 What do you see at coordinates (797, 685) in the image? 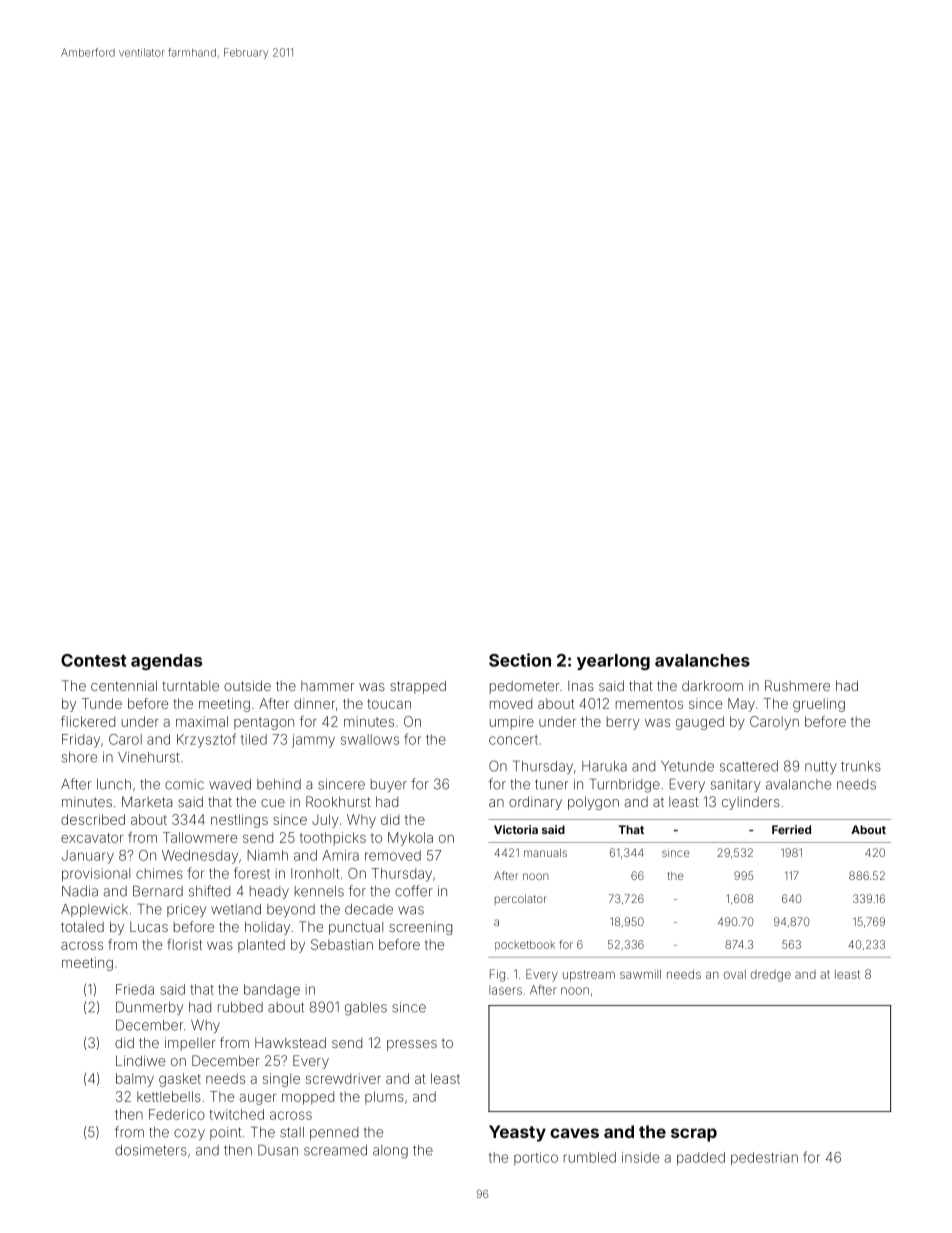
I see `Rushmere` at bounding box center [797, 685].
